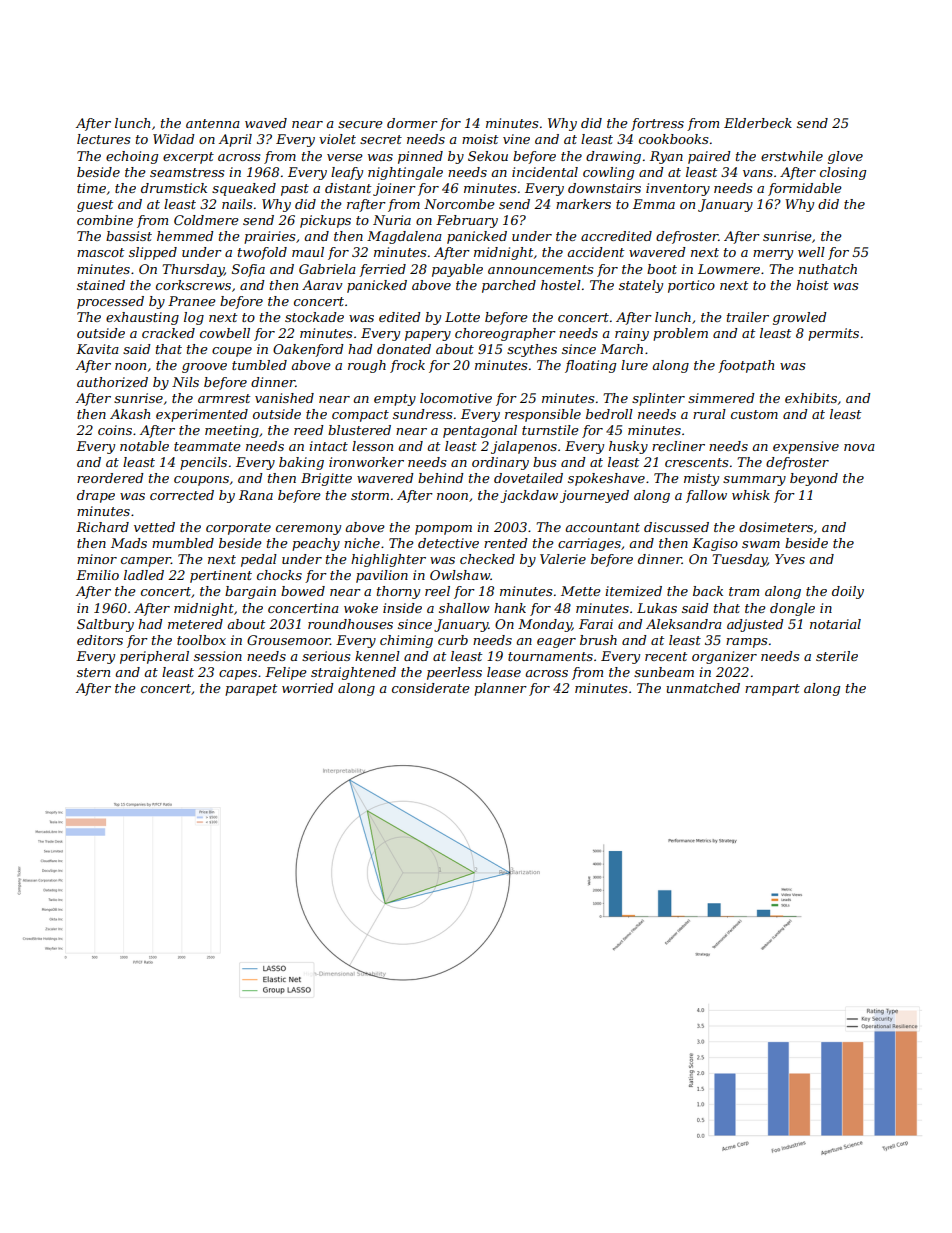 Image resolution: width=952 pixels, height=1233 pixels. Describe the element at coordinates (251, 690) in the page. I see `parapet` at that location.
